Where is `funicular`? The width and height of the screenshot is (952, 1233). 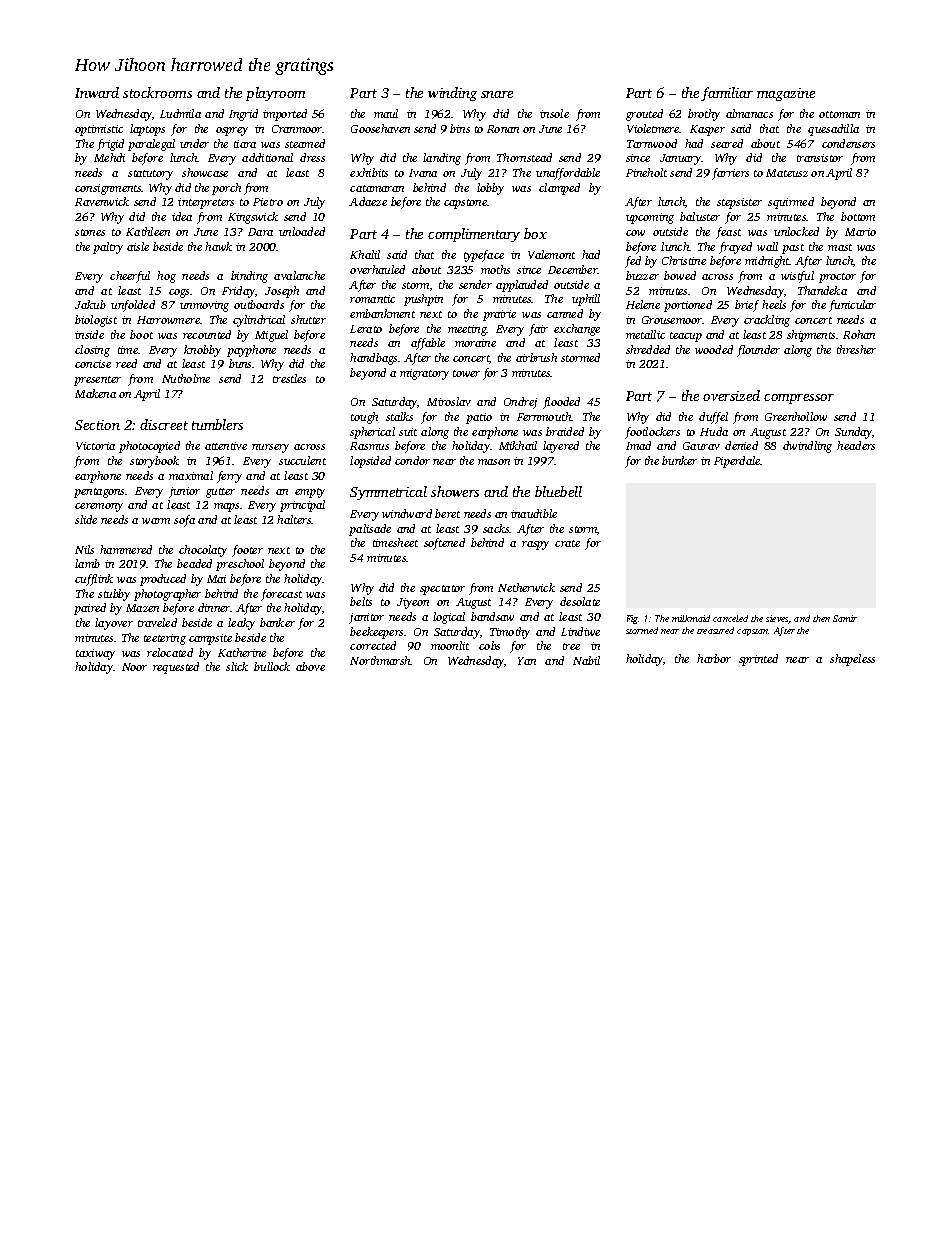
funicular is located at coordinates (852, 306).
